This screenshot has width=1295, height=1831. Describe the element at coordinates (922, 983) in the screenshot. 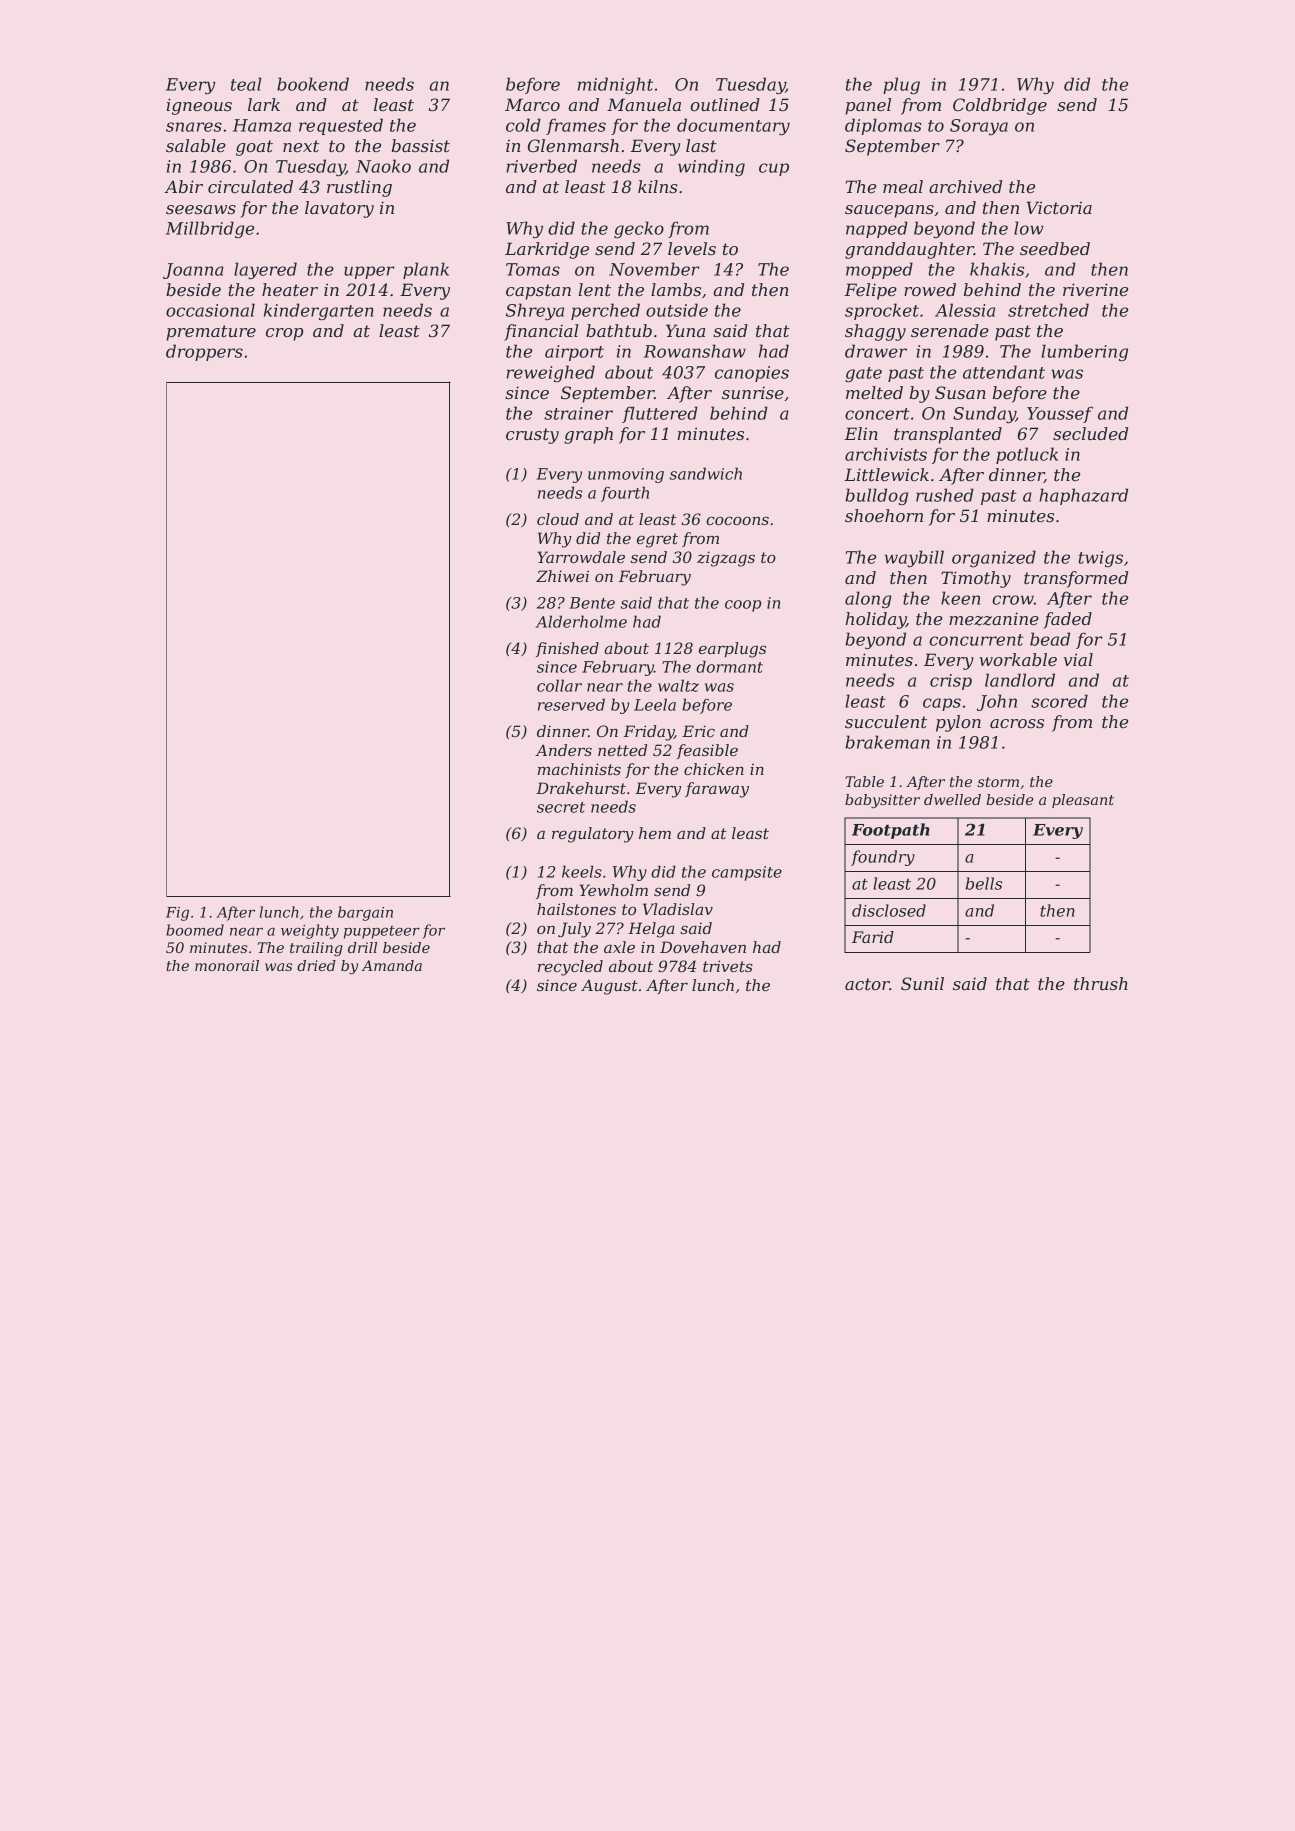

I see `Sunil` at that location.
